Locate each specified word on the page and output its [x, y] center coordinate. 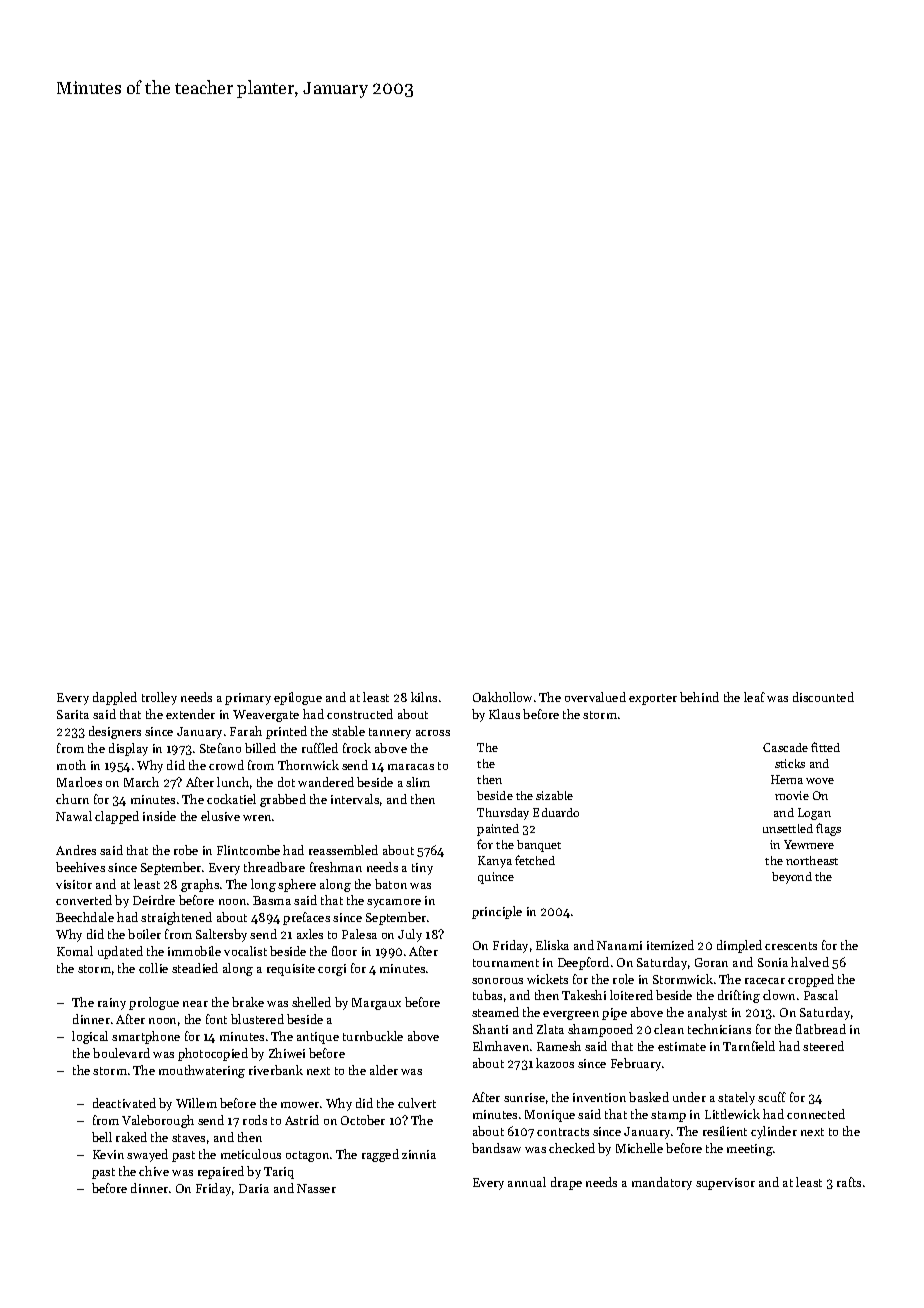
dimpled [739, 946]
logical [90, 1037]
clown [779, 995]
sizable [554, 795]
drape [566, 1183]
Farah [246, 731]
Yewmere [809, 844]
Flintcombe [248, 850]
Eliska [552, 945]
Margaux [376, 1004]
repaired [221, 1172]
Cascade [785, 747]
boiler [144, 934]
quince [496, 878]
